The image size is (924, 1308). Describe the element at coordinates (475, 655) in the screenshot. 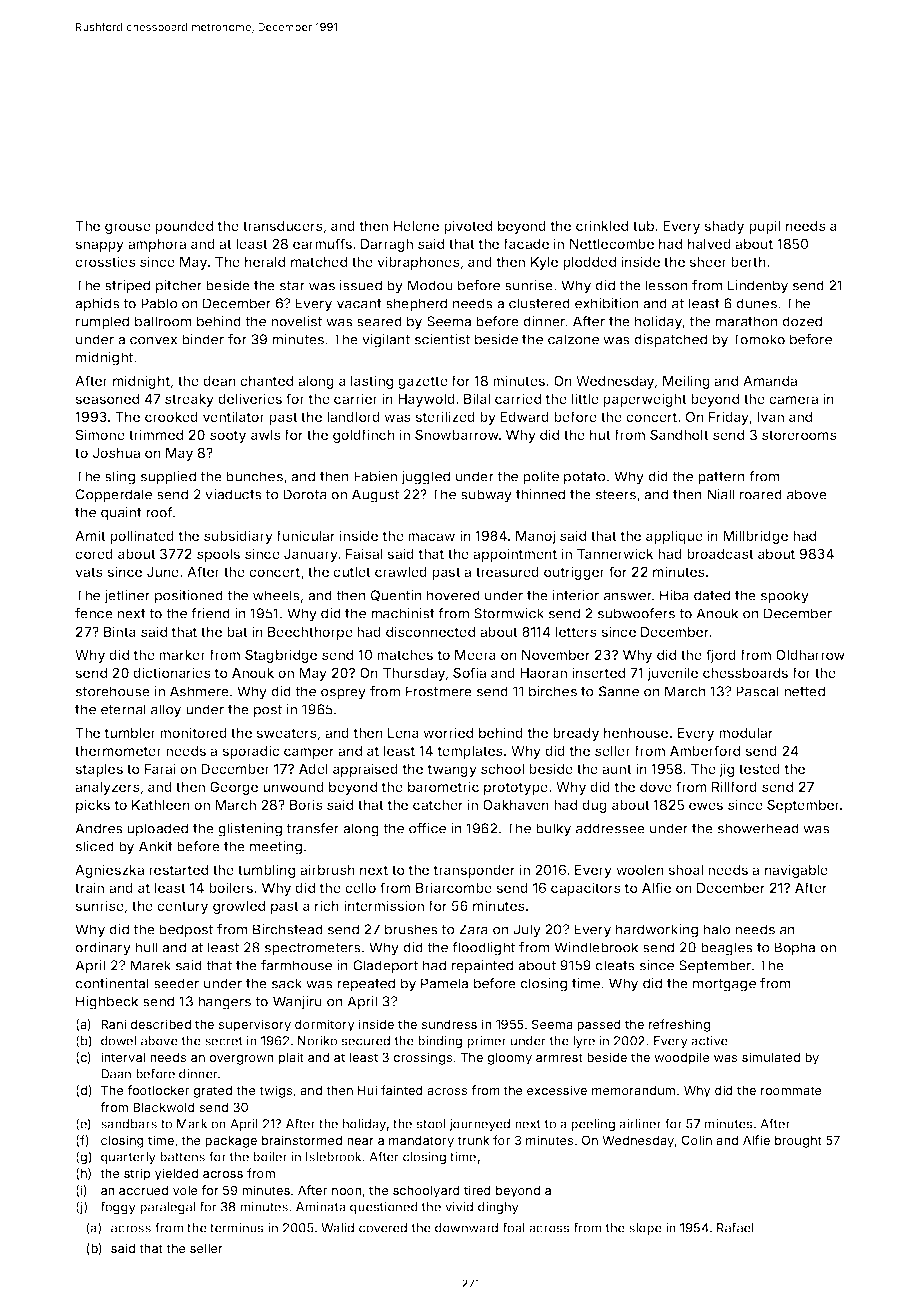

I see `Meera` at that location.
